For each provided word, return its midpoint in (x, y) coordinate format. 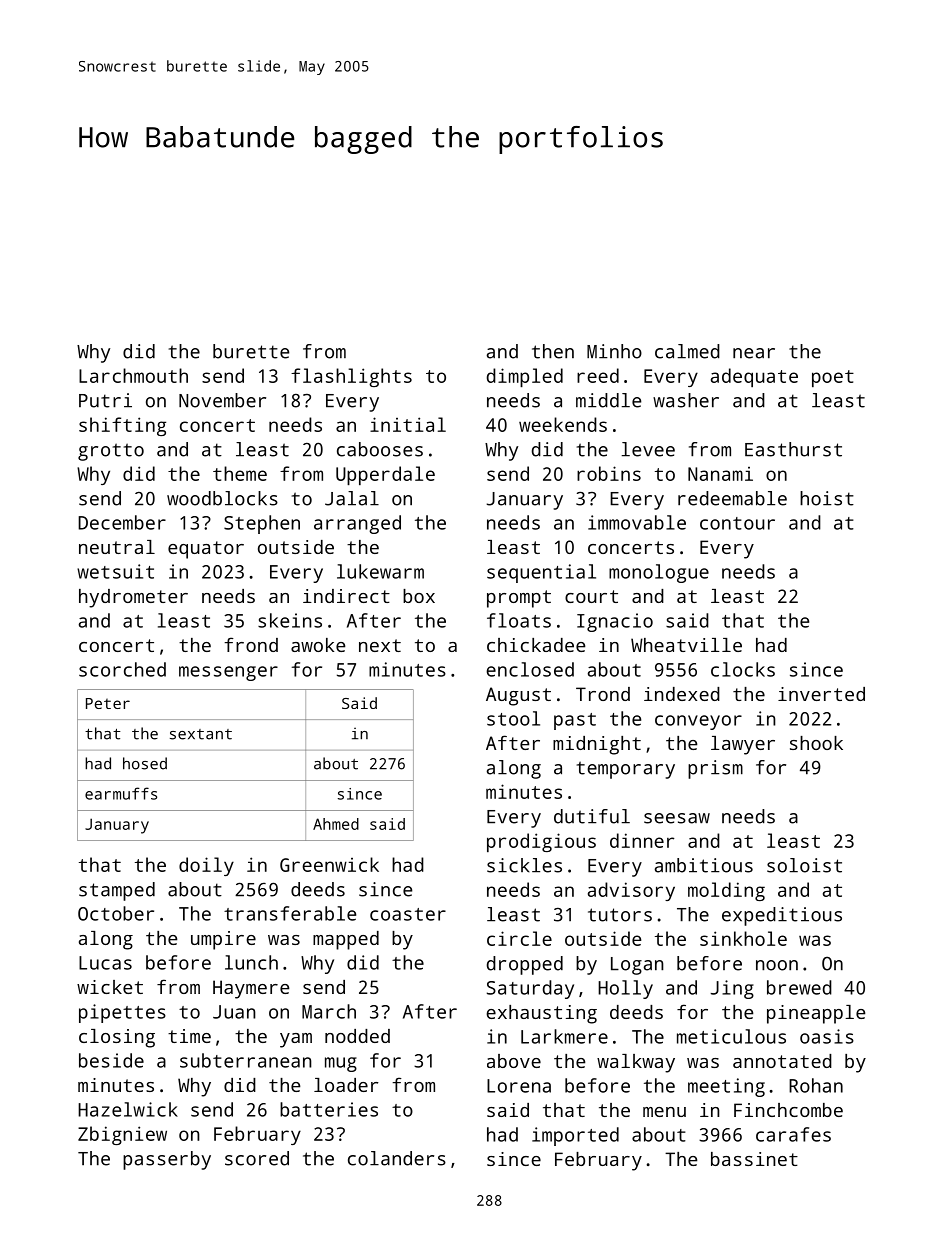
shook (816, 743)
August (518, 696)
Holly (625, 989)
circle (519, 938)
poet (833, 378)
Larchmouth (133, 375)
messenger (228, 673)
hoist (827, 498)
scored (257, 1158)
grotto (111, 452)
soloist (804, 865)
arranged (357, 524)
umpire (223, 940)
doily (206, 866)
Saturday (530, 989)
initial (408, 424)
